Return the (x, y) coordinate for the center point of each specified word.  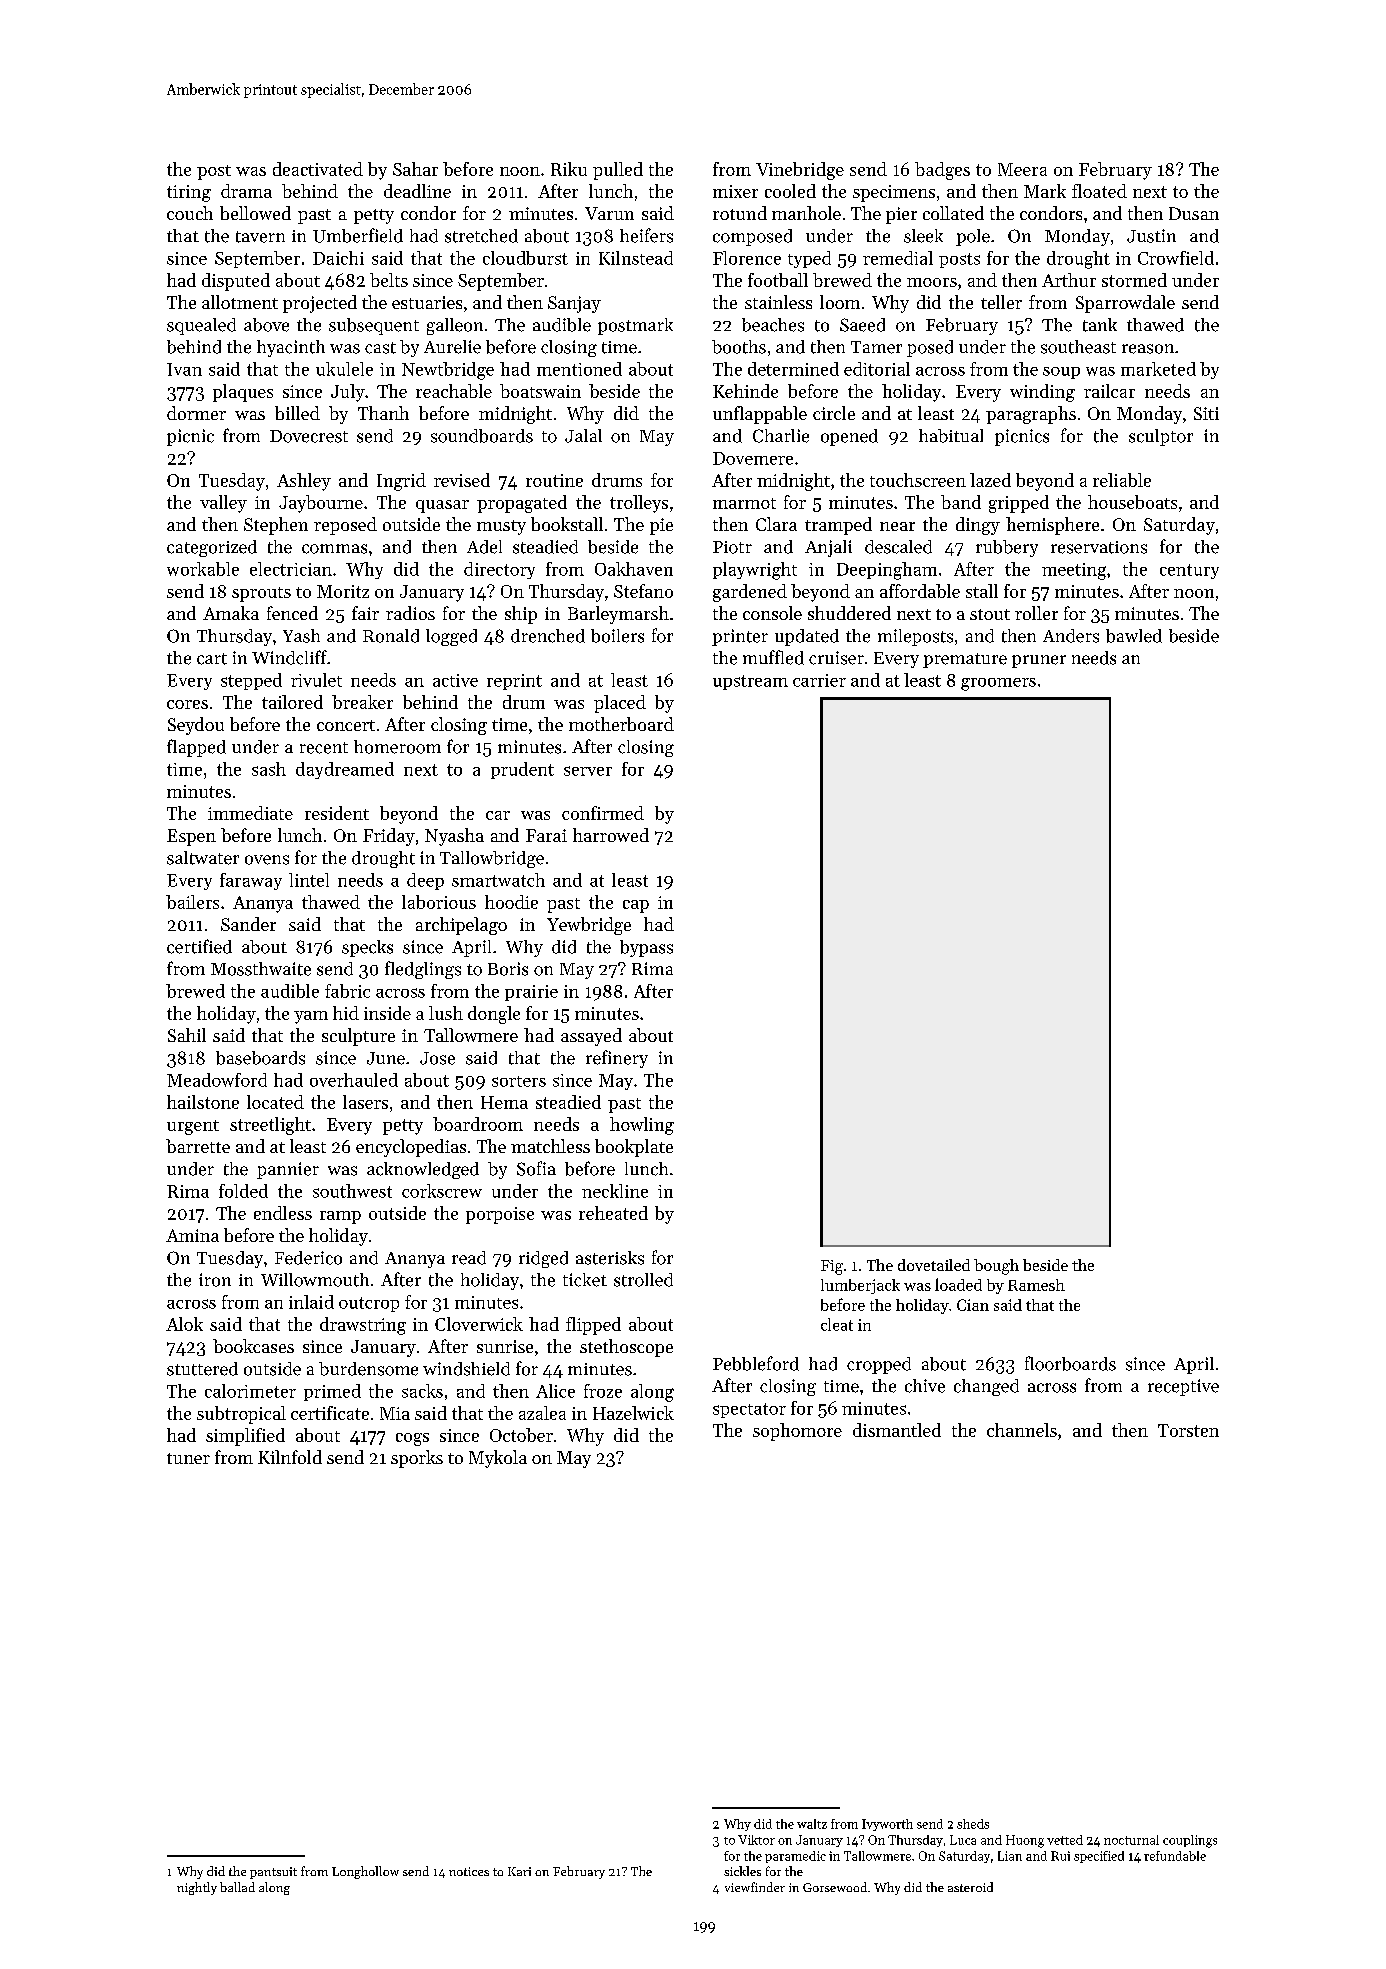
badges (942, 171)
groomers (998, 684)
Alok (184, 1324)
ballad (237, 1887)
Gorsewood (835, 1887)
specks (367, 948)
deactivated (318, 169)
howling (642, 1126)
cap (636, 906)
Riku (569, 169)
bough (996, 1267)
